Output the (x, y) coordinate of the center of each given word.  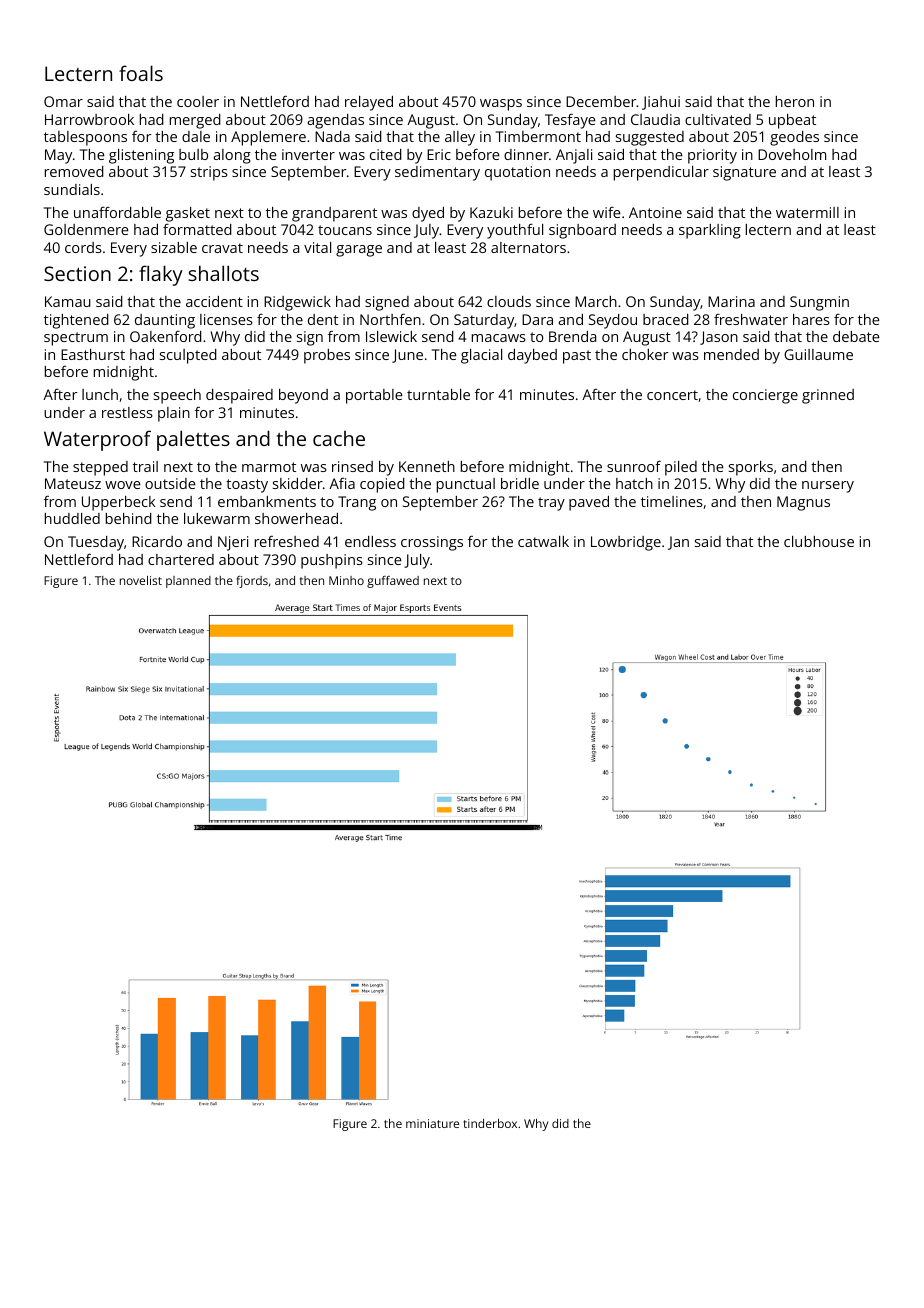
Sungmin (819, 303)
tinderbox (490, 1123)
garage (359, 251)
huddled (72, 518)
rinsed (352, 466)
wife (607, 212)
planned (188, 582)
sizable (174, 247)
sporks (751, 468)
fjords (252, 582)
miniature (432, 1123)
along (232, 156)
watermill (807, 212)
